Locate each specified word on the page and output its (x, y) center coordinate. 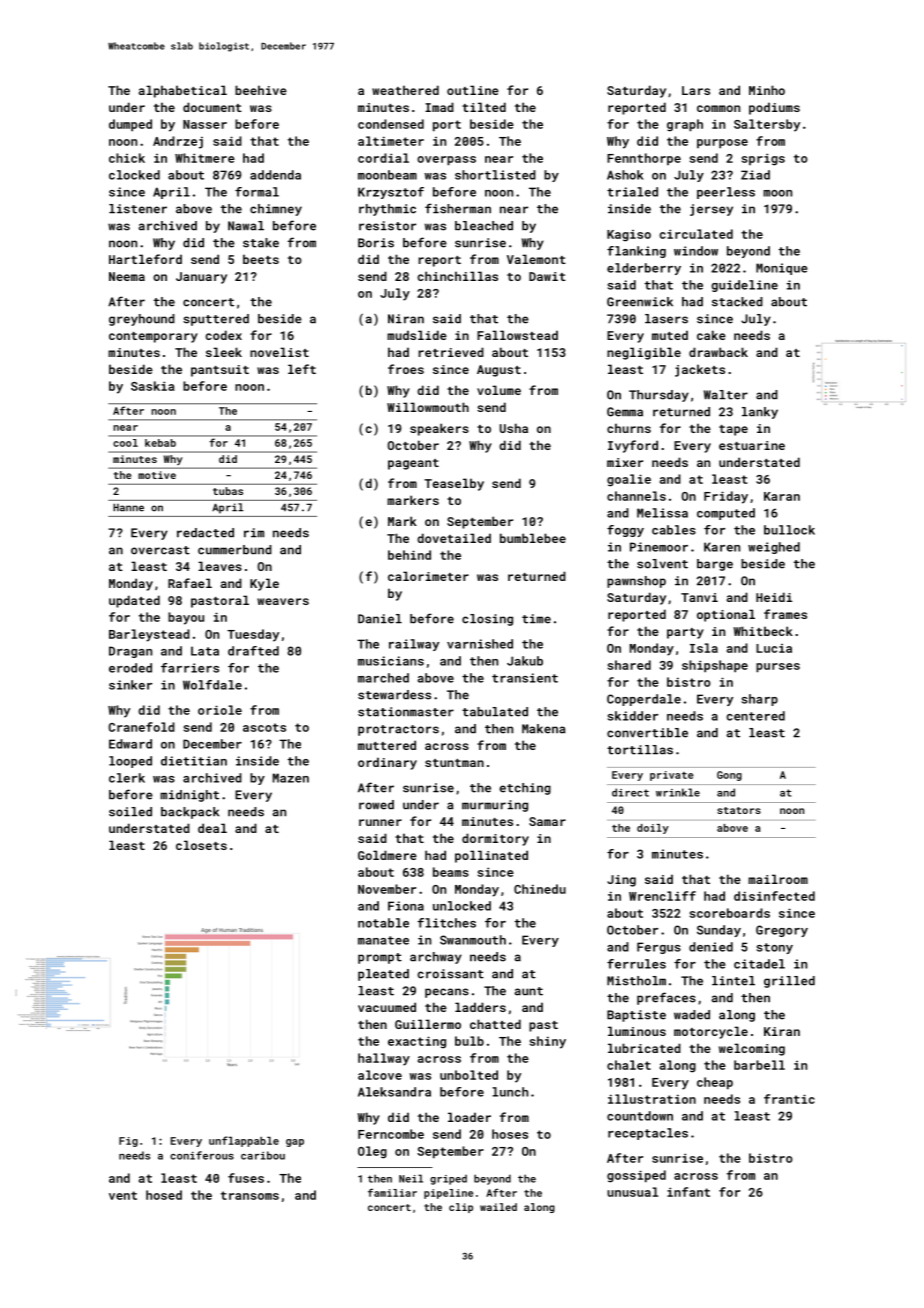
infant (688, 1192)
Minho (767, 90)
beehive (261, 90)
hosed (164, 1195)
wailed (498, 1207)
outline (473, 90)
